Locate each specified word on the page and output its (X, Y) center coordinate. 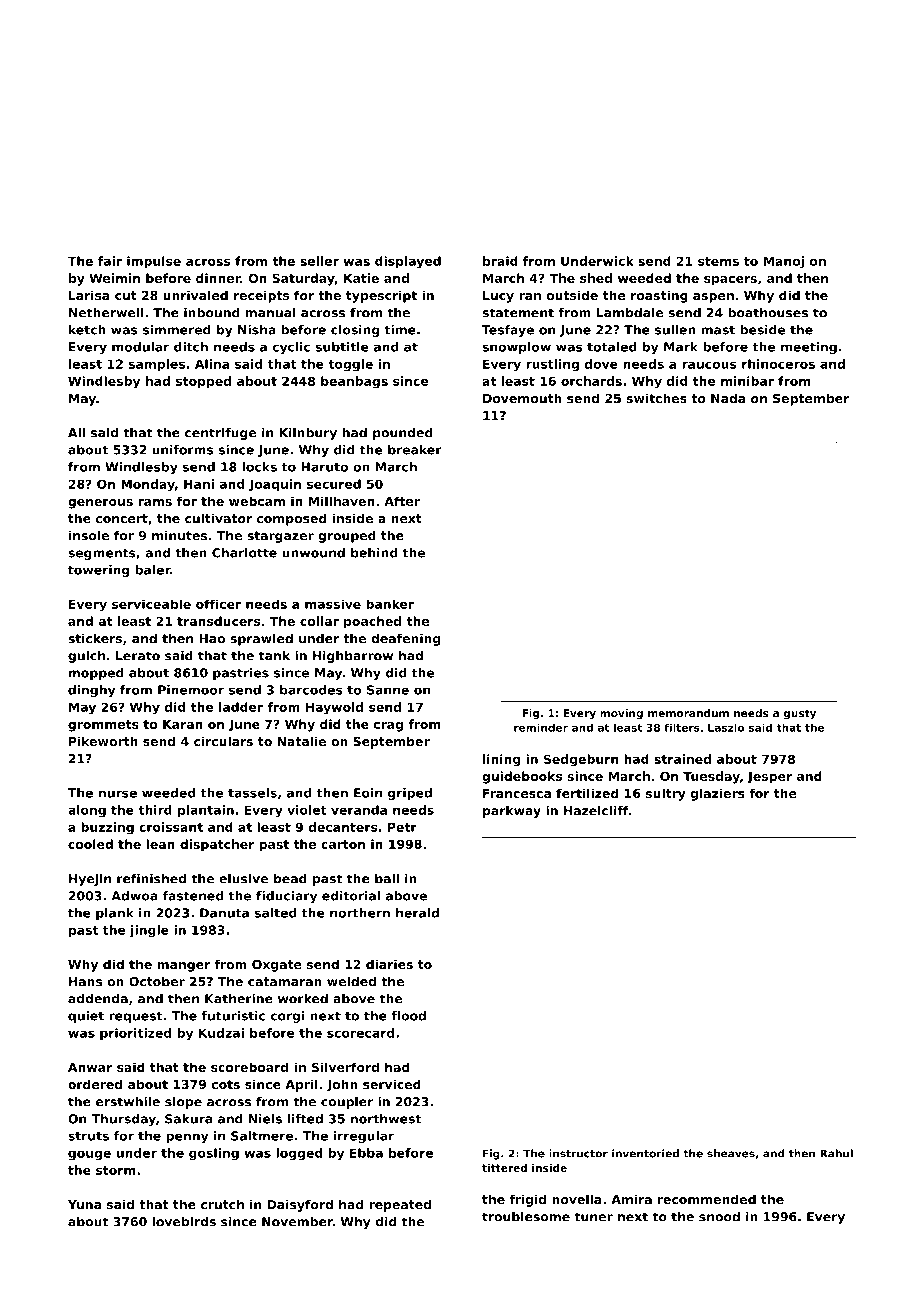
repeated (400, 1205)
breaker (415, 450)
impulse (154, 262)
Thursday (123, 1120)
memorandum (688, 713)
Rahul (836, 1153)
